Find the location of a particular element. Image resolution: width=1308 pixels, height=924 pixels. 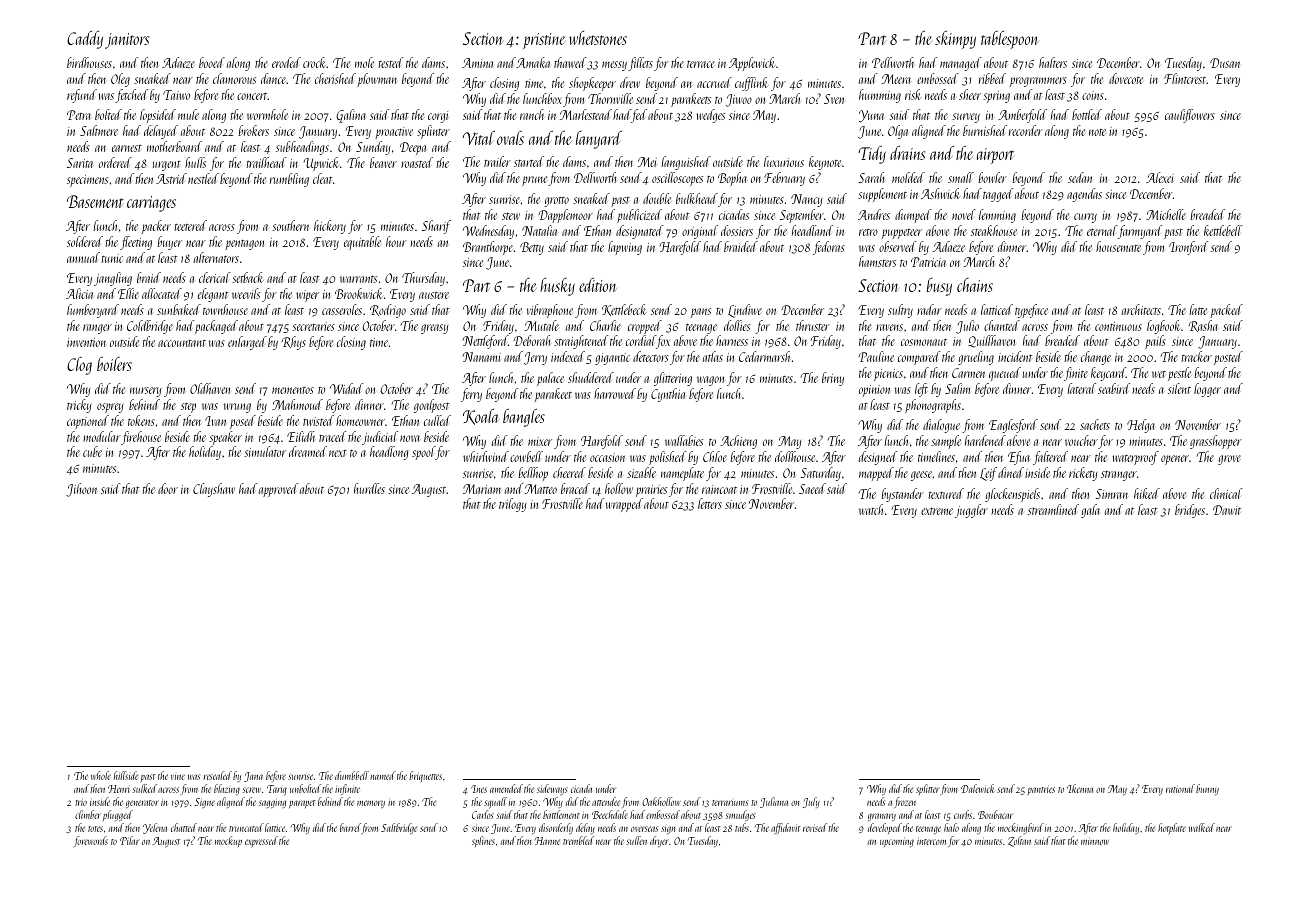

tablespoon is located at coordinates (1010, 40).
